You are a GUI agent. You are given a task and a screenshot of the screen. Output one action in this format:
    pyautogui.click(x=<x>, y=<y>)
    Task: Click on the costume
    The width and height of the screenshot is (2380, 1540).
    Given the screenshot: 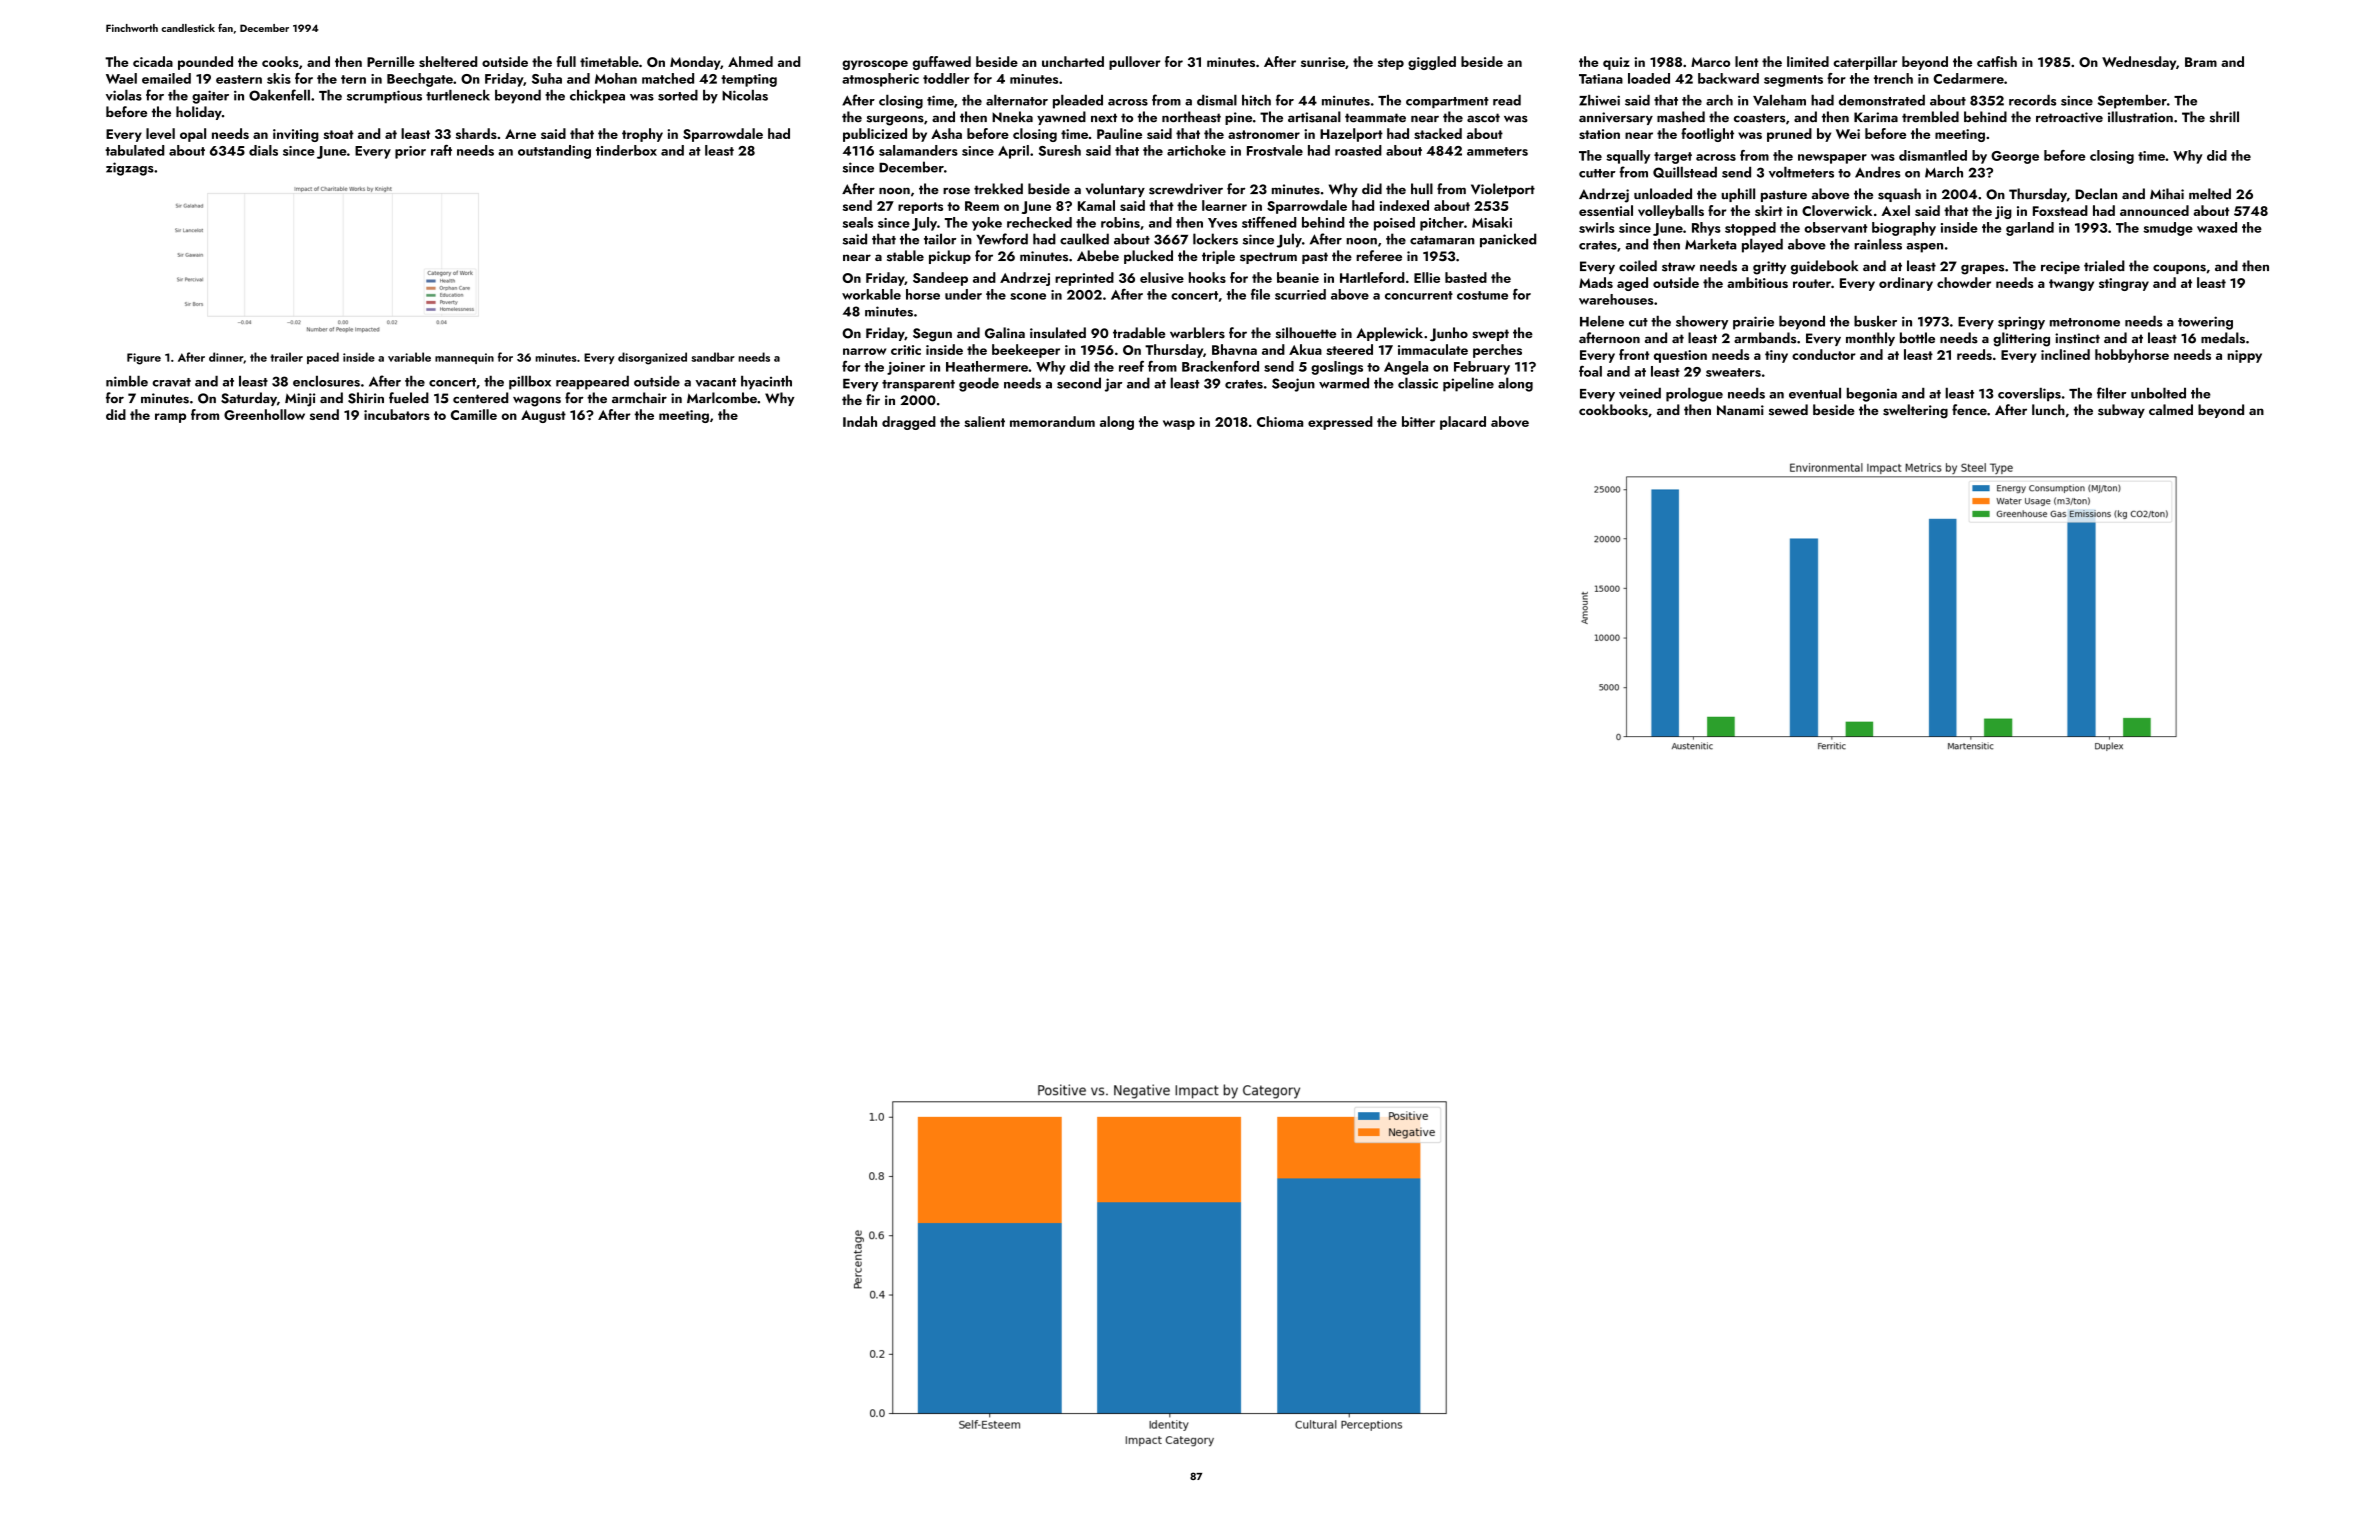 What is the action you would take?
    pyautogui.click(x=1482, y=295)
